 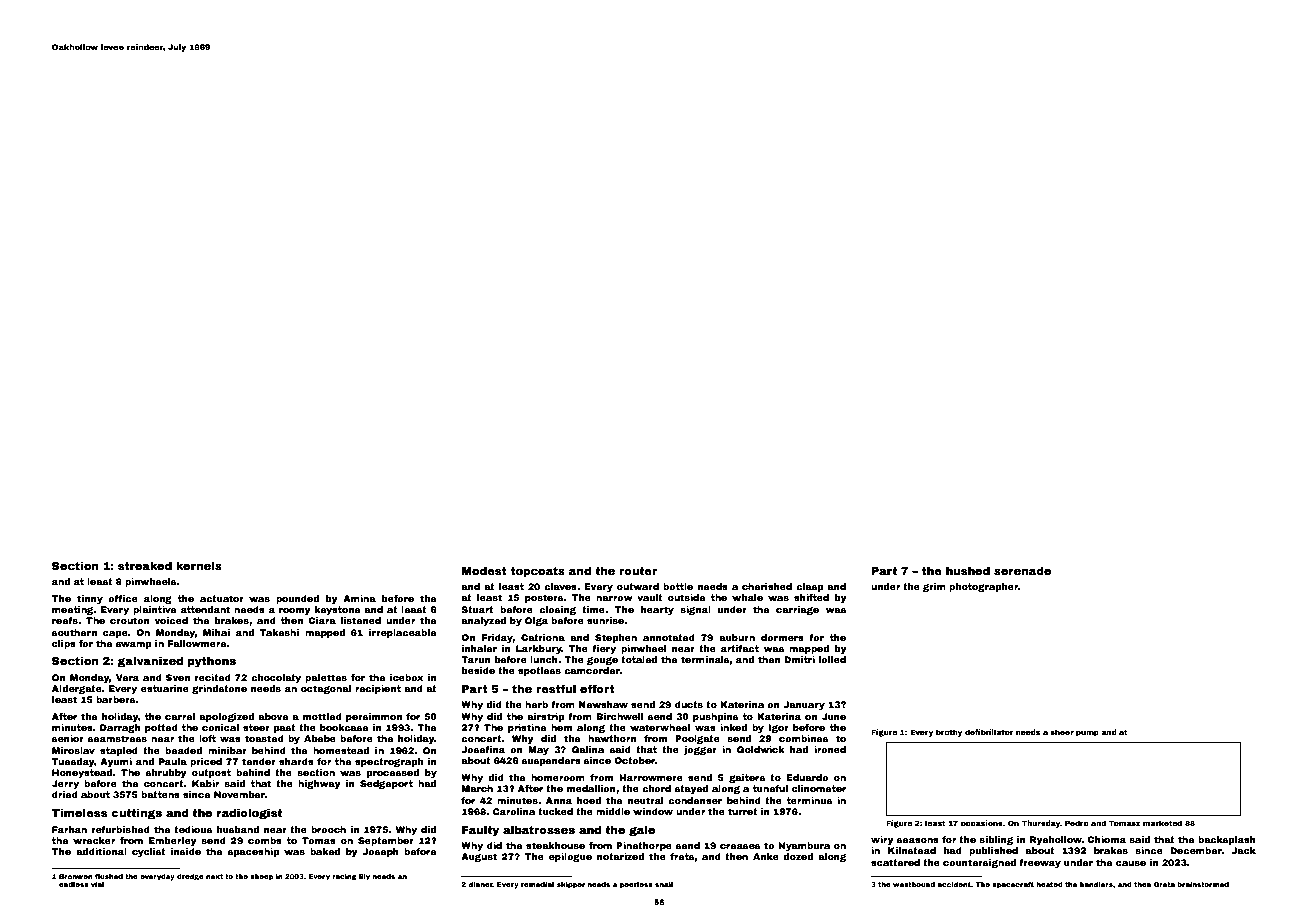 I want to click on tinny, so click(x=90, y=599).
